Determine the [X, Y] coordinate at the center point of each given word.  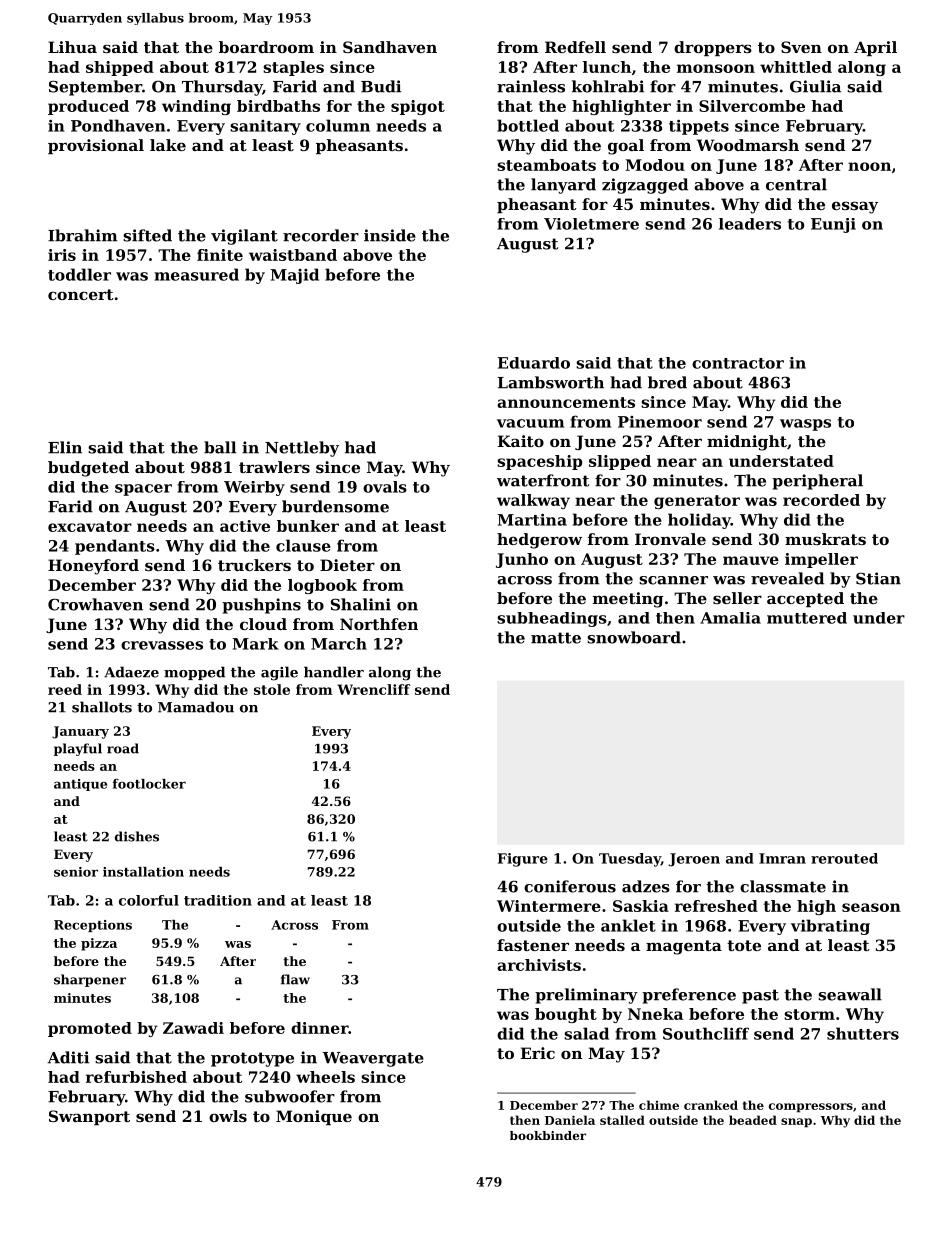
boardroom [266, 47]
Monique [314, 1117]
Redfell [575, 47]
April [875, 48]
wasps [805, 425]
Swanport [89, 1117]
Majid [294, 276]
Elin [65, 447]
